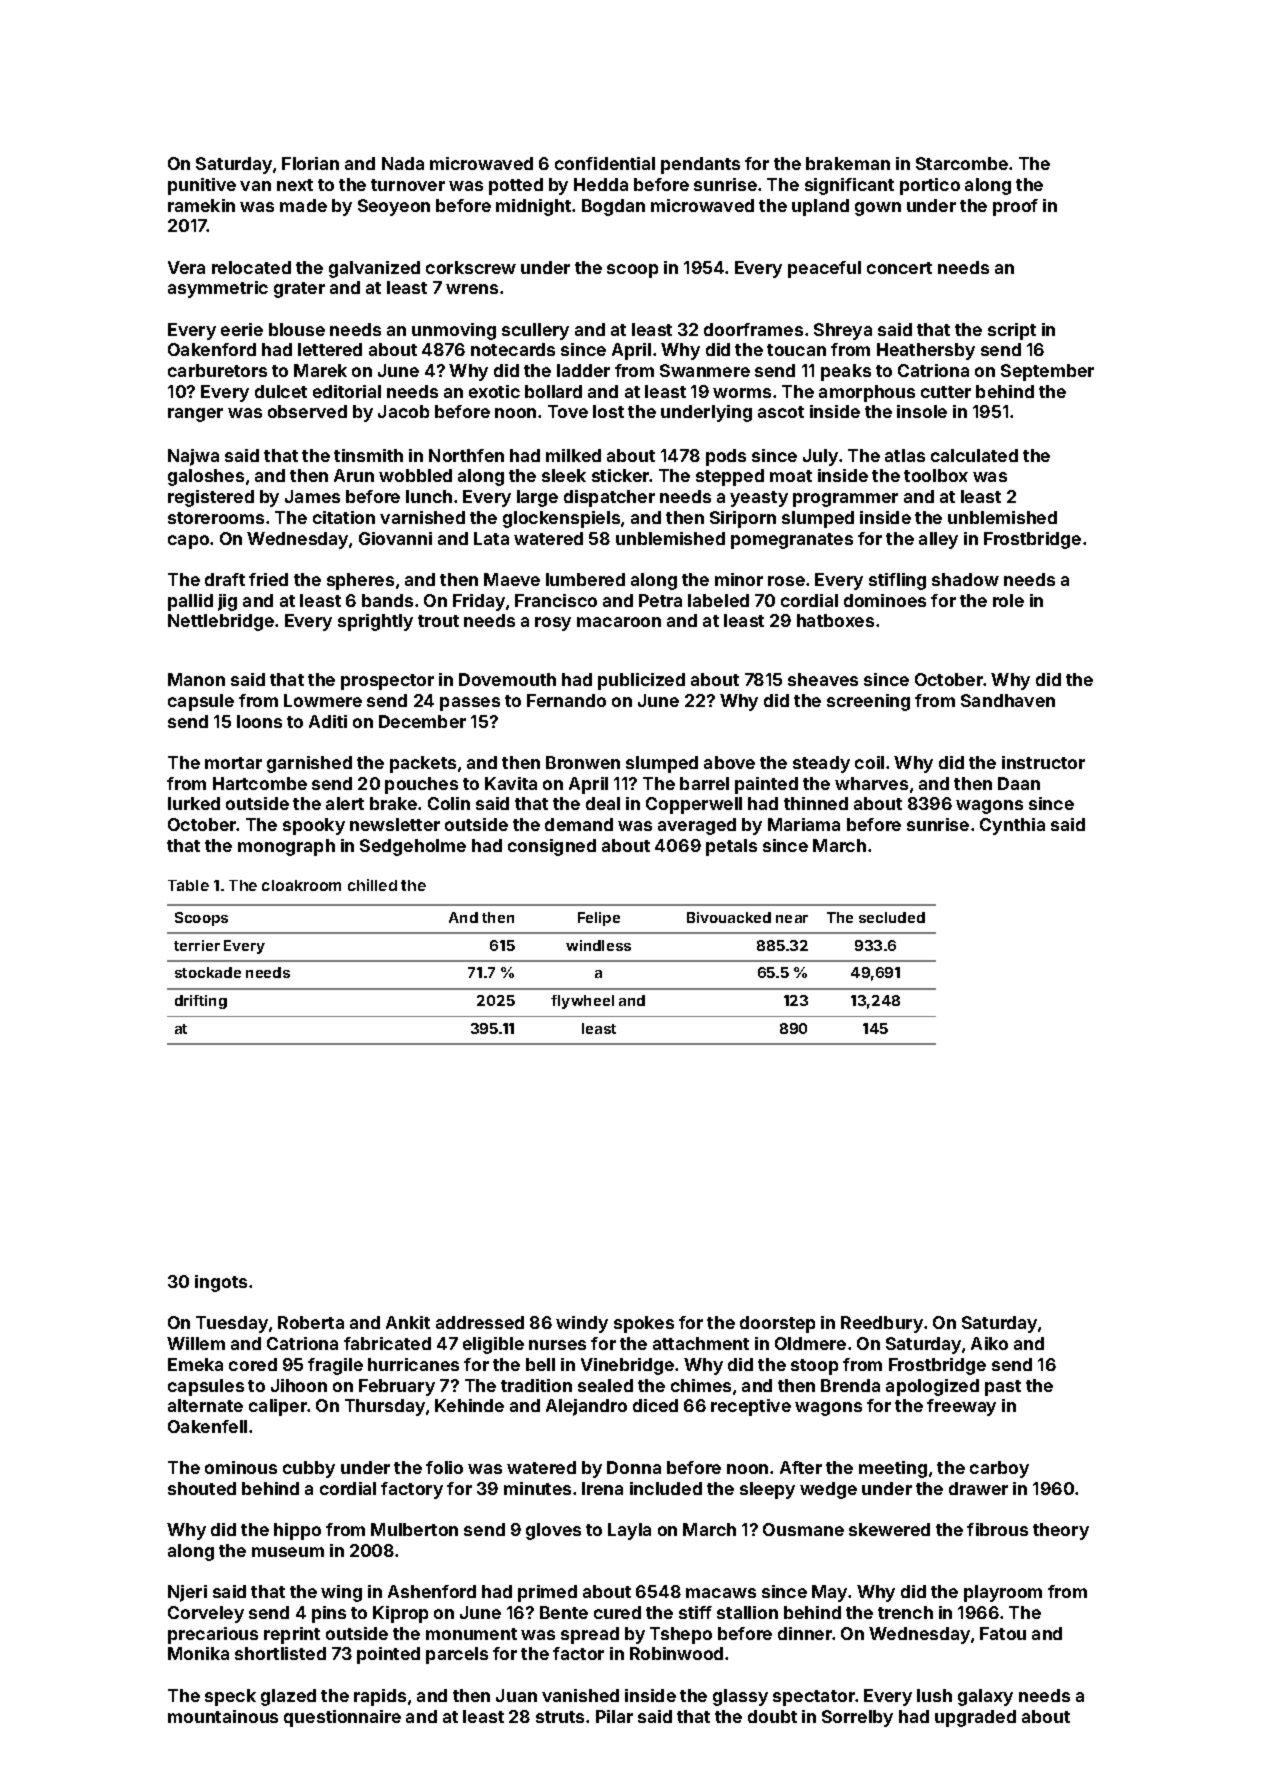 The image size is (1265, 1789). I want to click on alternate, so click(205, 1405).
